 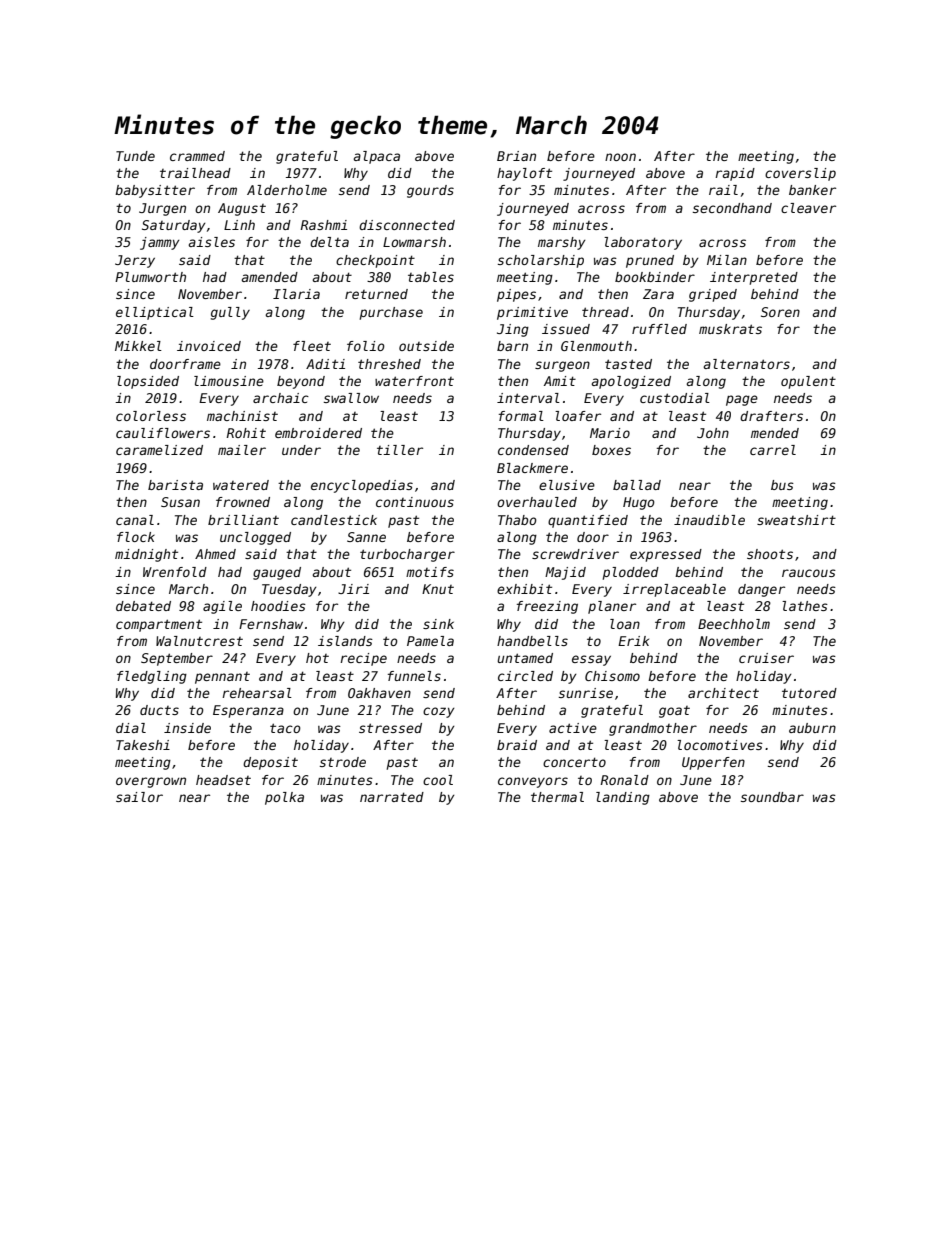 I want to click on midnight, so click(x=146, y=555).
